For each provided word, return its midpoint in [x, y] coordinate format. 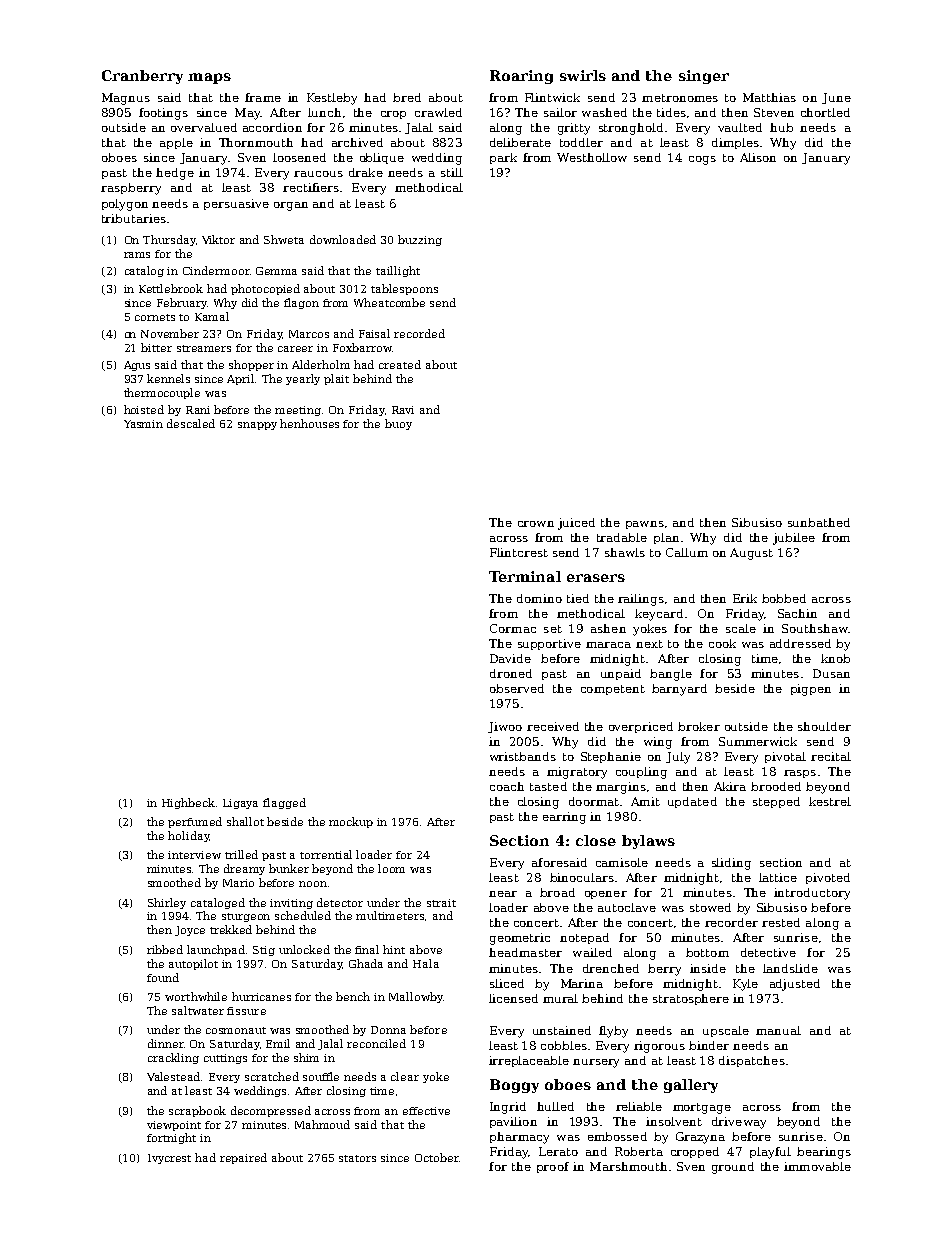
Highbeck [188, 803]
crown [536, 524]
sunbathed [819, 522]
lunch [324, 112]
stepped [776, 802]
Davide [510, 658]
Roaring [521, 77]
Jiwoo [505, 727]
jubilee [794, 539]
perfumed [195, 822]
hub [781, 127]
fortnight [171, 1138]
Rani [198, 410]
